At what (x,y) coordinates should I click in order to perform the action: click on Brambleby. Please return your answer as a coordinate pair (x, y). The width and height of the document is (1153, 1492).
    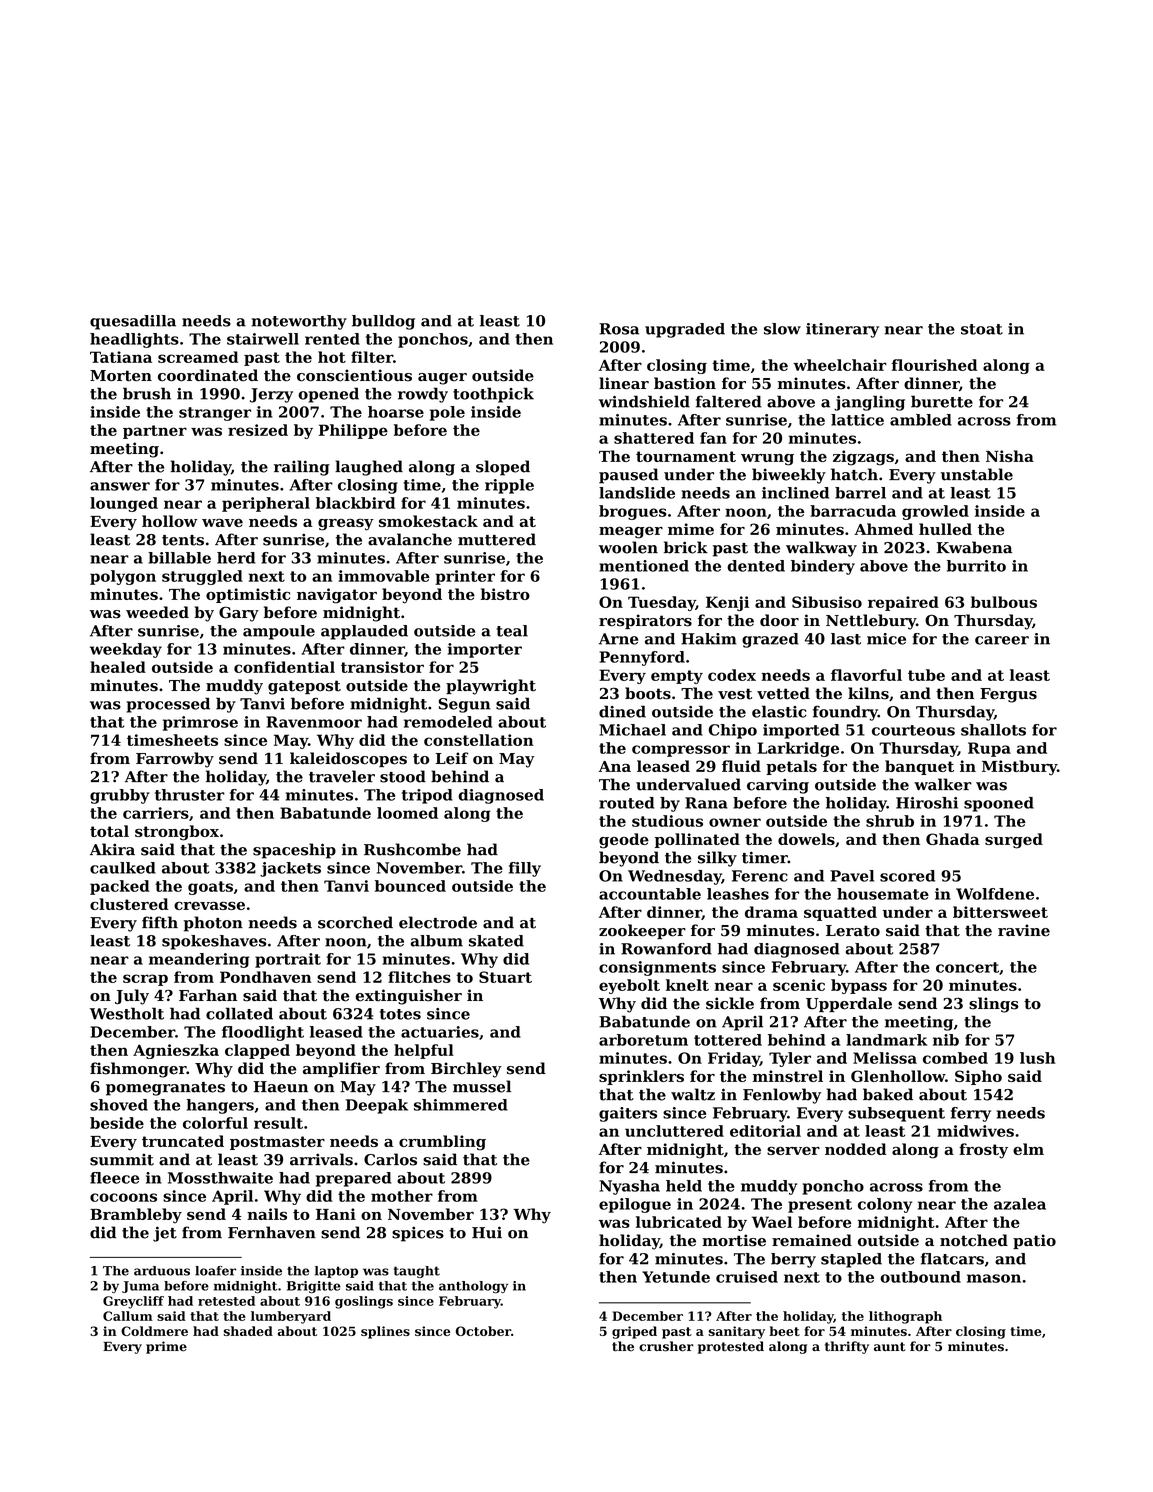
    Looking at the image, I should click on (136, 1216).
